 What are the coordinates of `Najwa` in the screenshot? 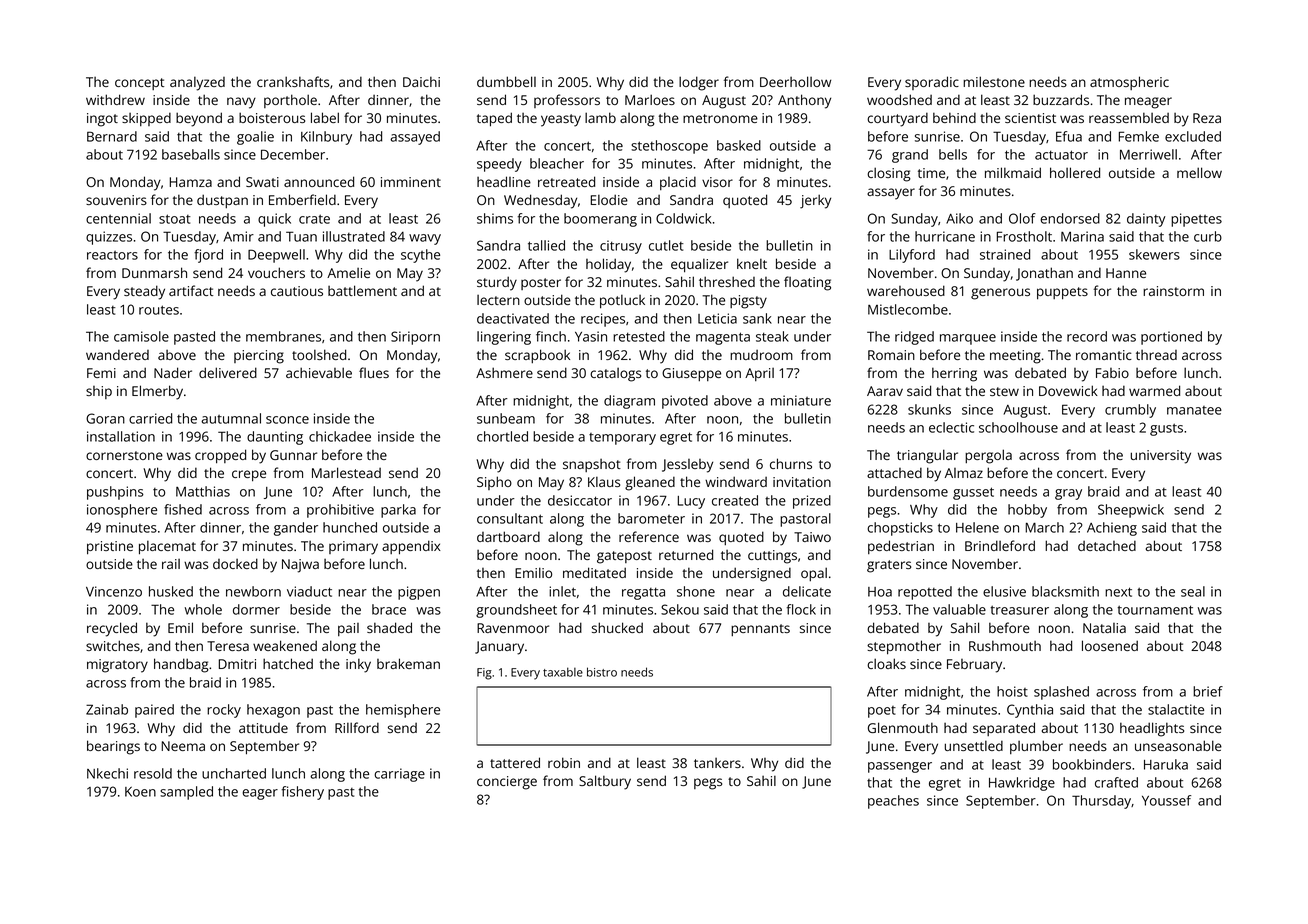 It's located at (300, 566).
